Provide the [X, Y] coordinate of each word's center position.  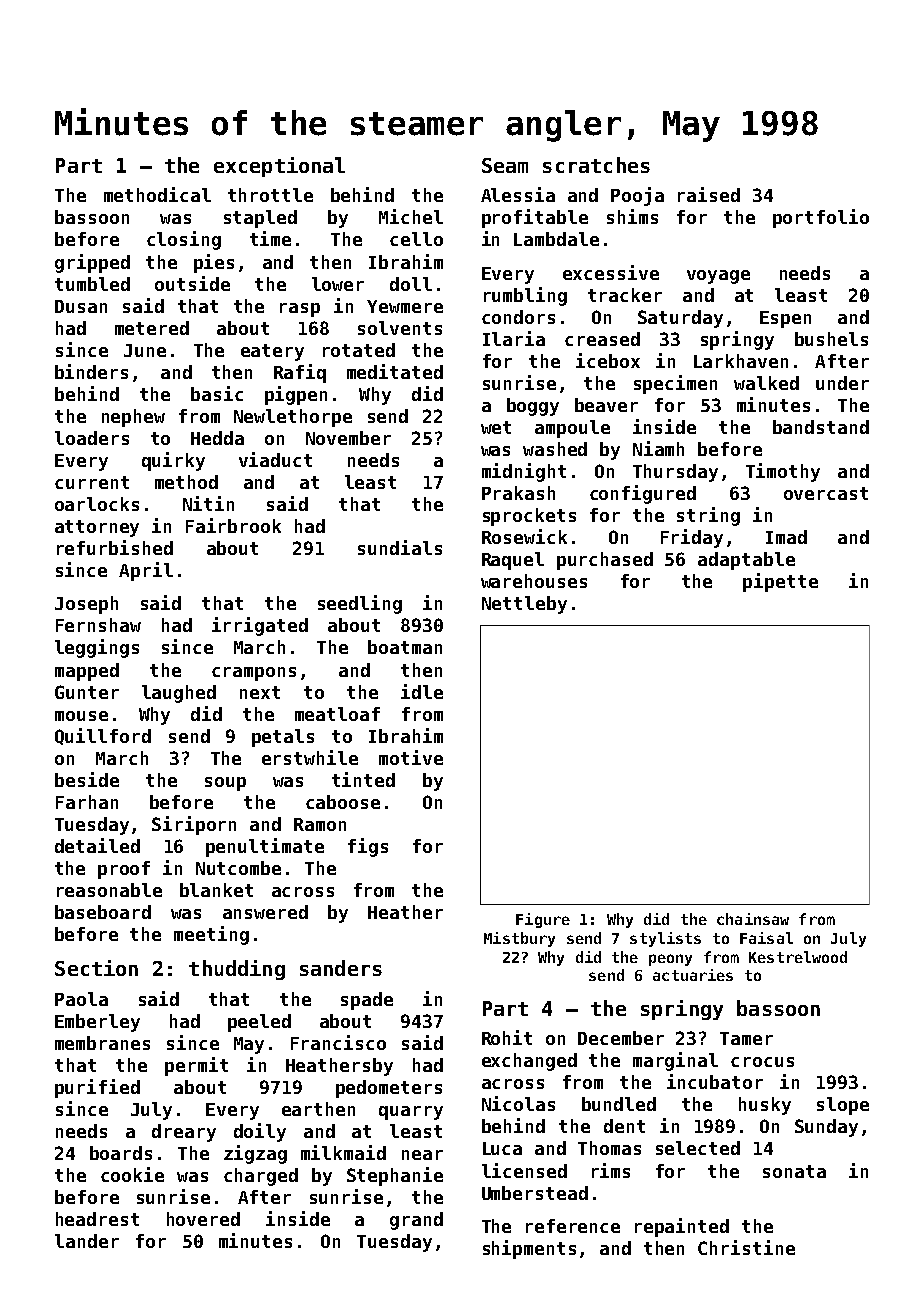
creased [602, 339]
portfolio [821, 218]
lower [338, 284]
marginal [675, 1061]
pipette [780, 582]
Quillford [103, 736]
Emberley [97, 1023]
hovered [203, 1219]
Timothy [783, 472]
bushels [831, 339]
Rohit [507, 1037]
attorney [97, 528]
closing [184, 240]
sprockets [529, 517]
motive [411, 757]
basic [217, 393]
